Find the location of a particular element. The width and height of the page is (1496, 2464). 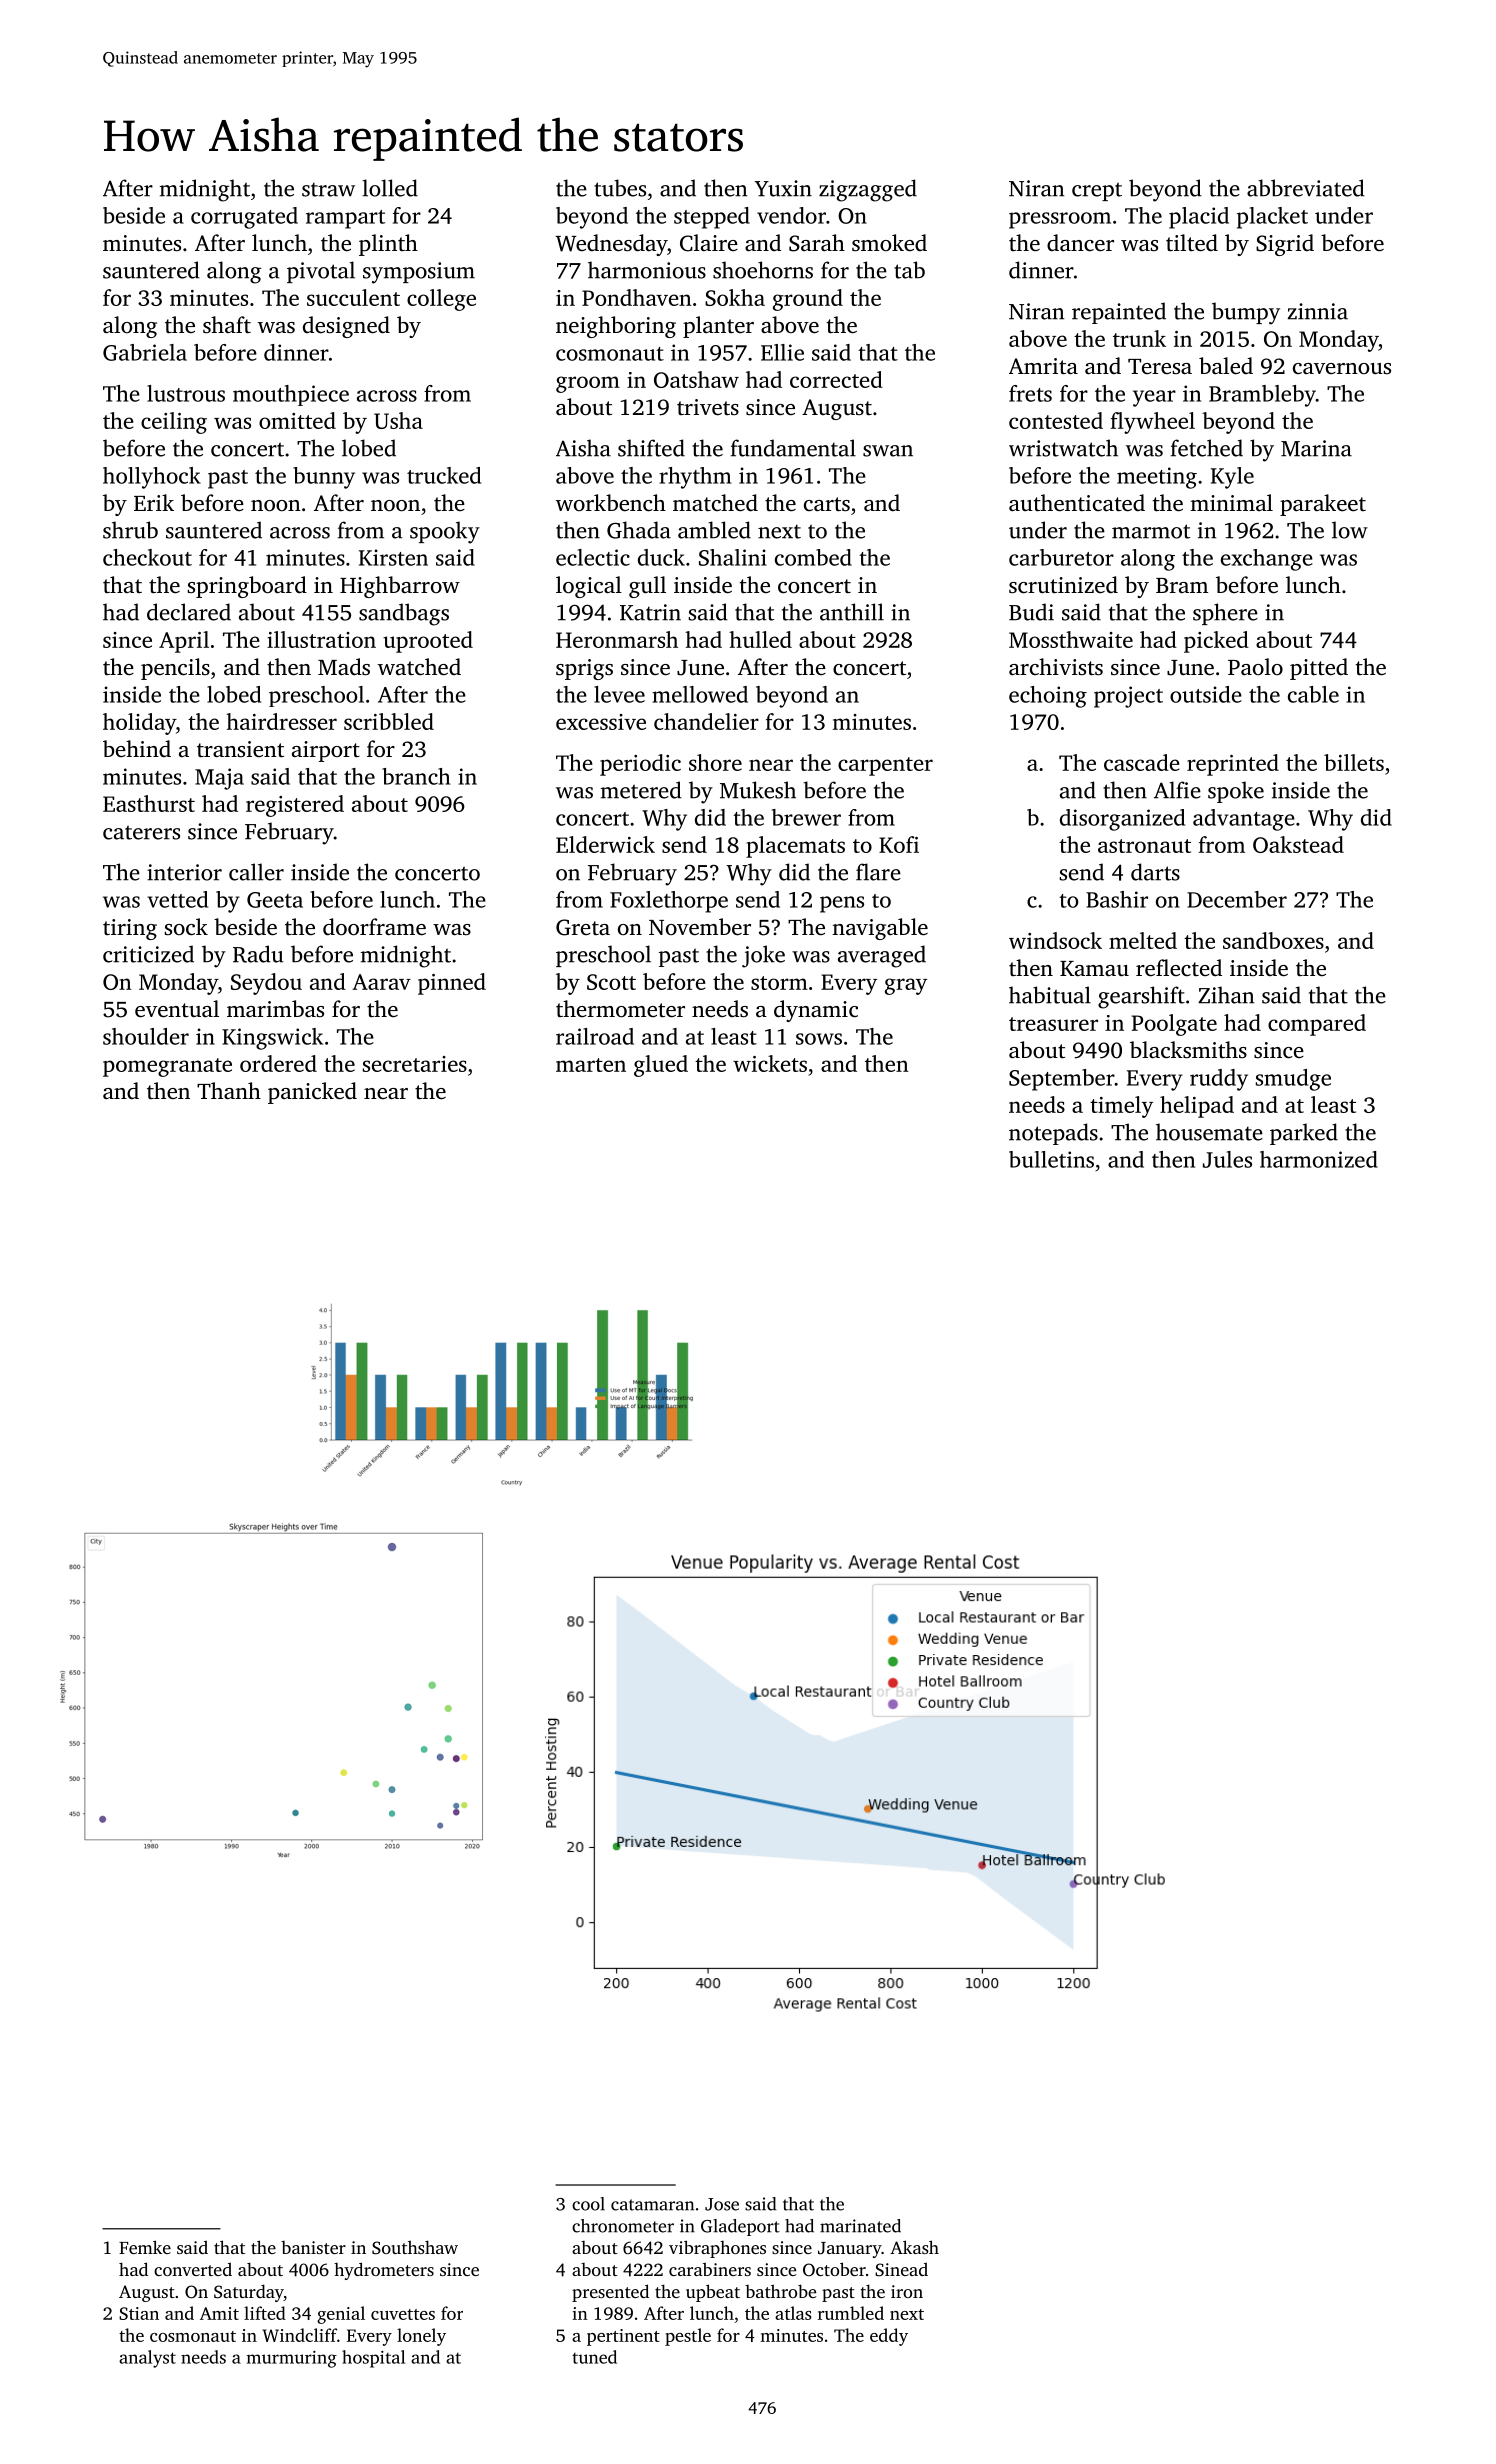

Thanh is located at coordinates (229, 1090).
